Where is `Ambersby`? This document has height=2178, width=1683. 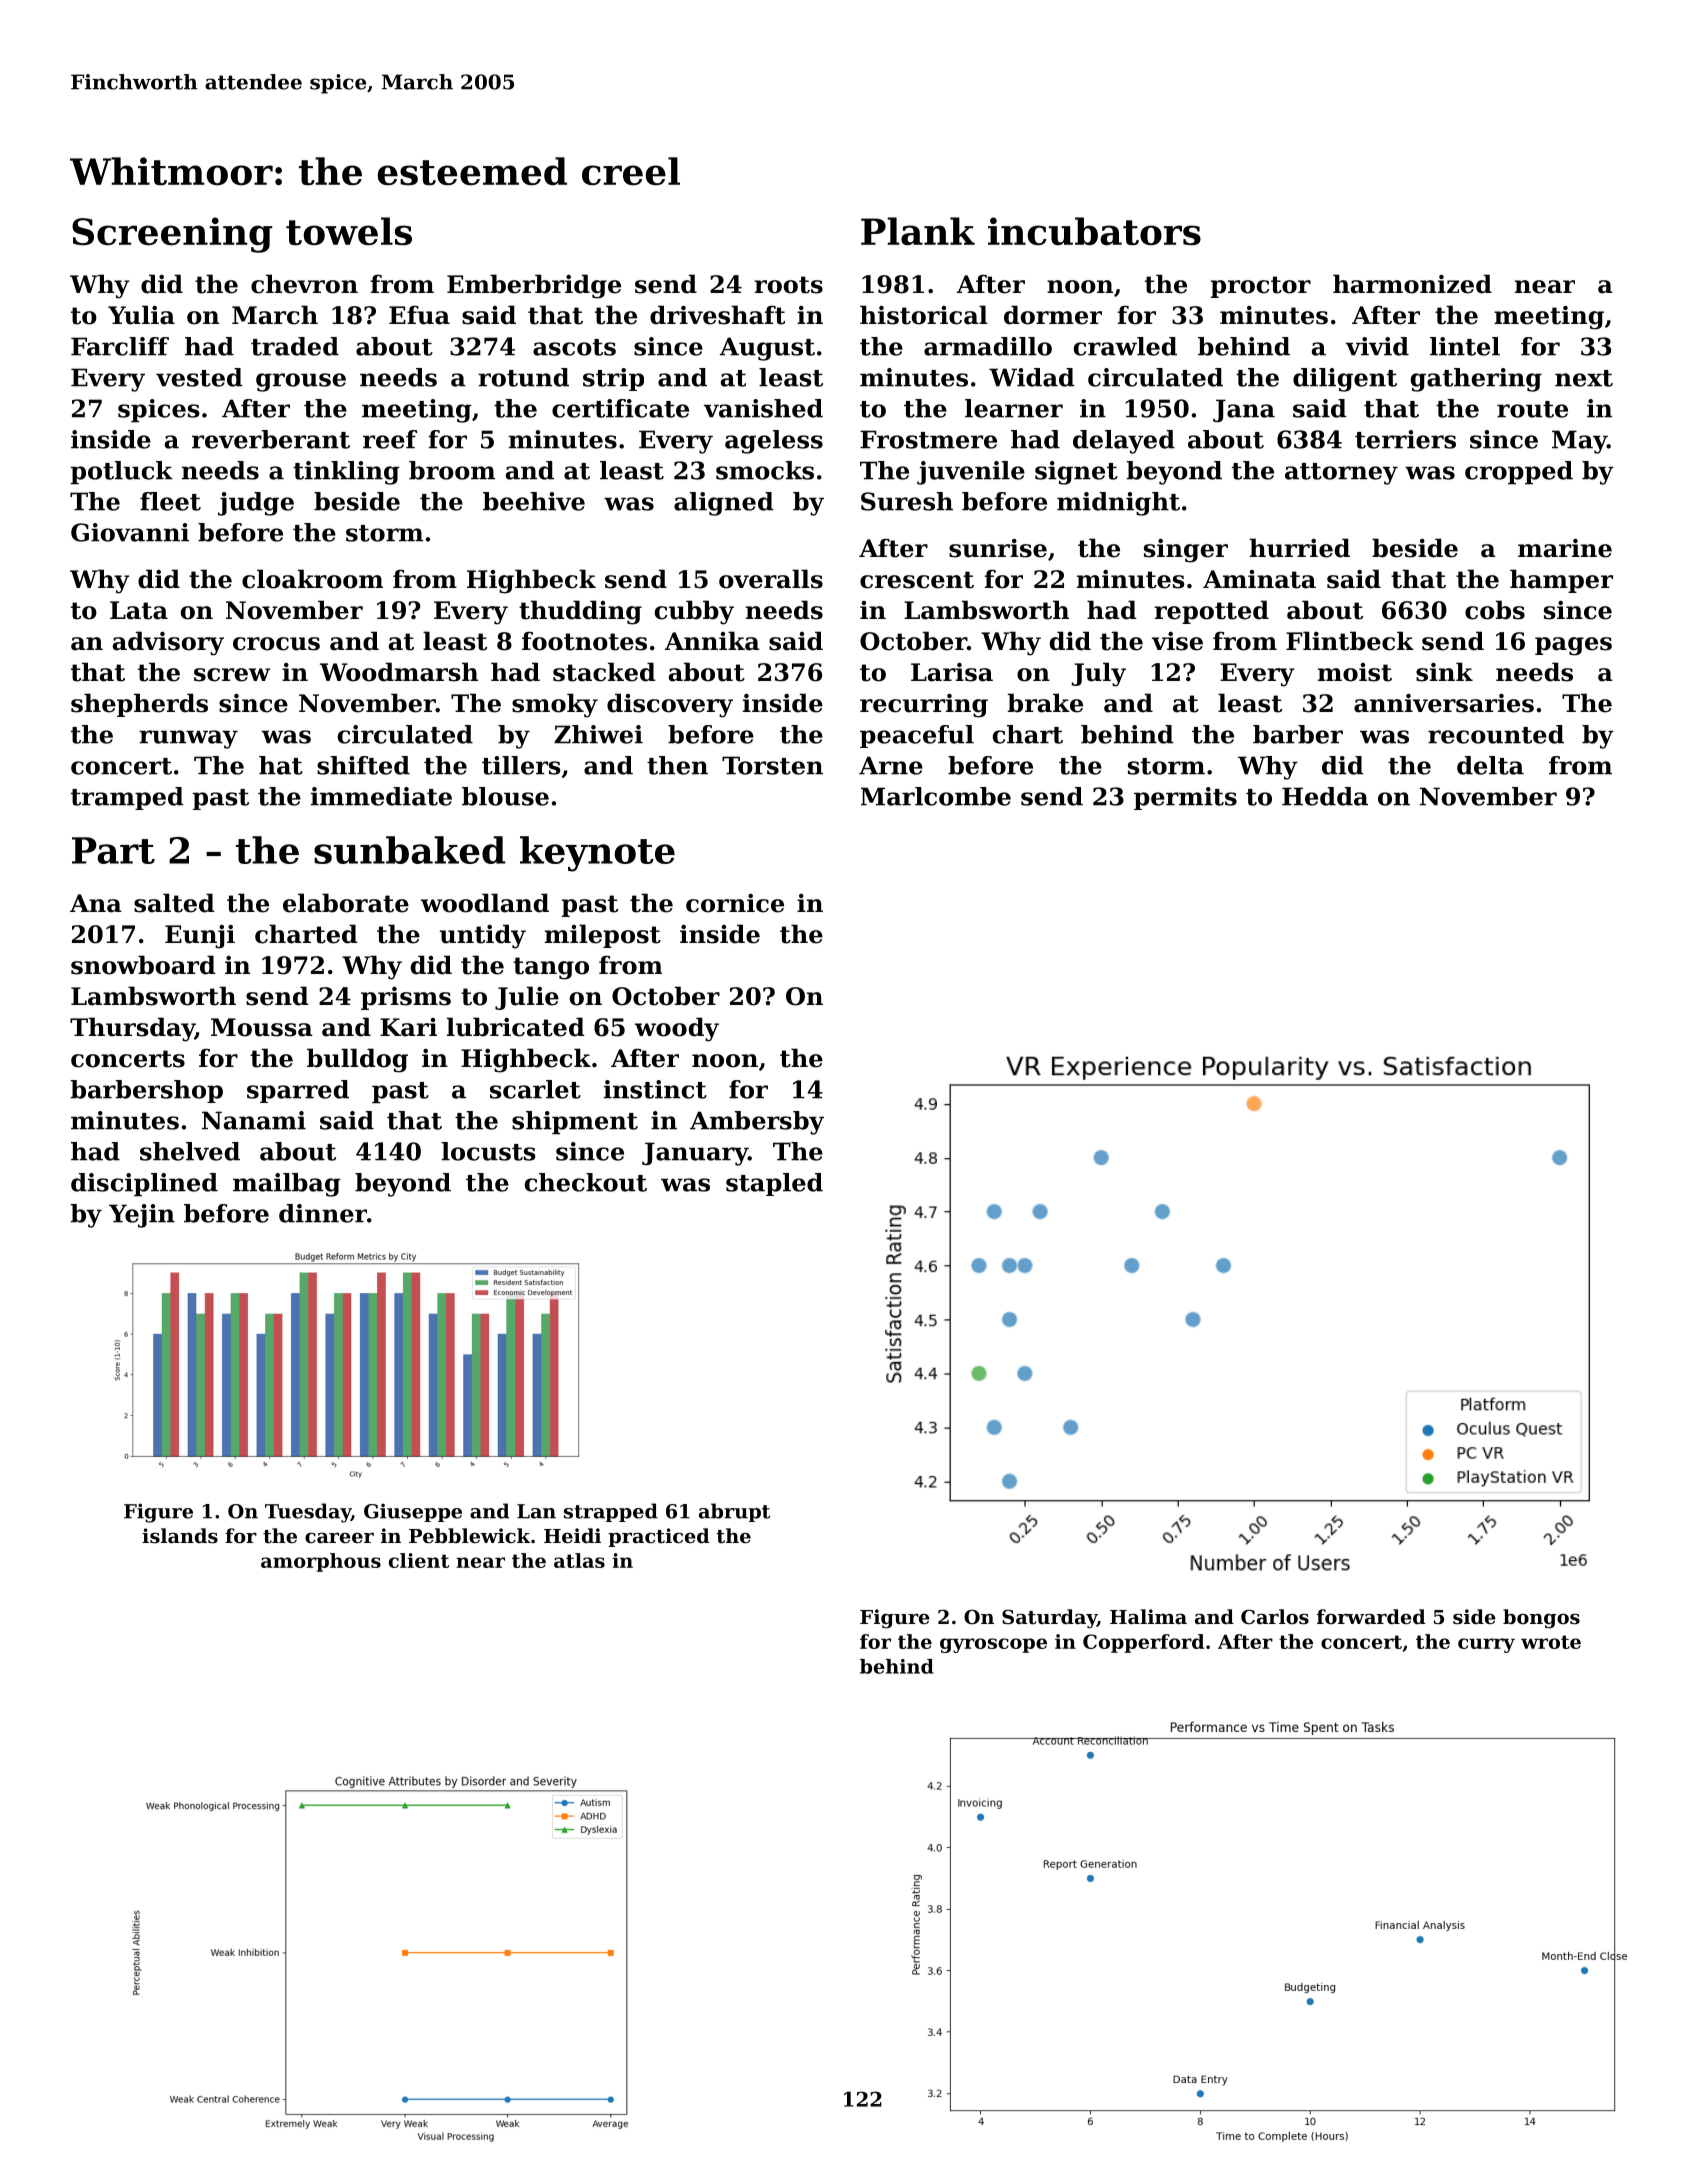 Ambersby is located at coordinates (757, 1123).
